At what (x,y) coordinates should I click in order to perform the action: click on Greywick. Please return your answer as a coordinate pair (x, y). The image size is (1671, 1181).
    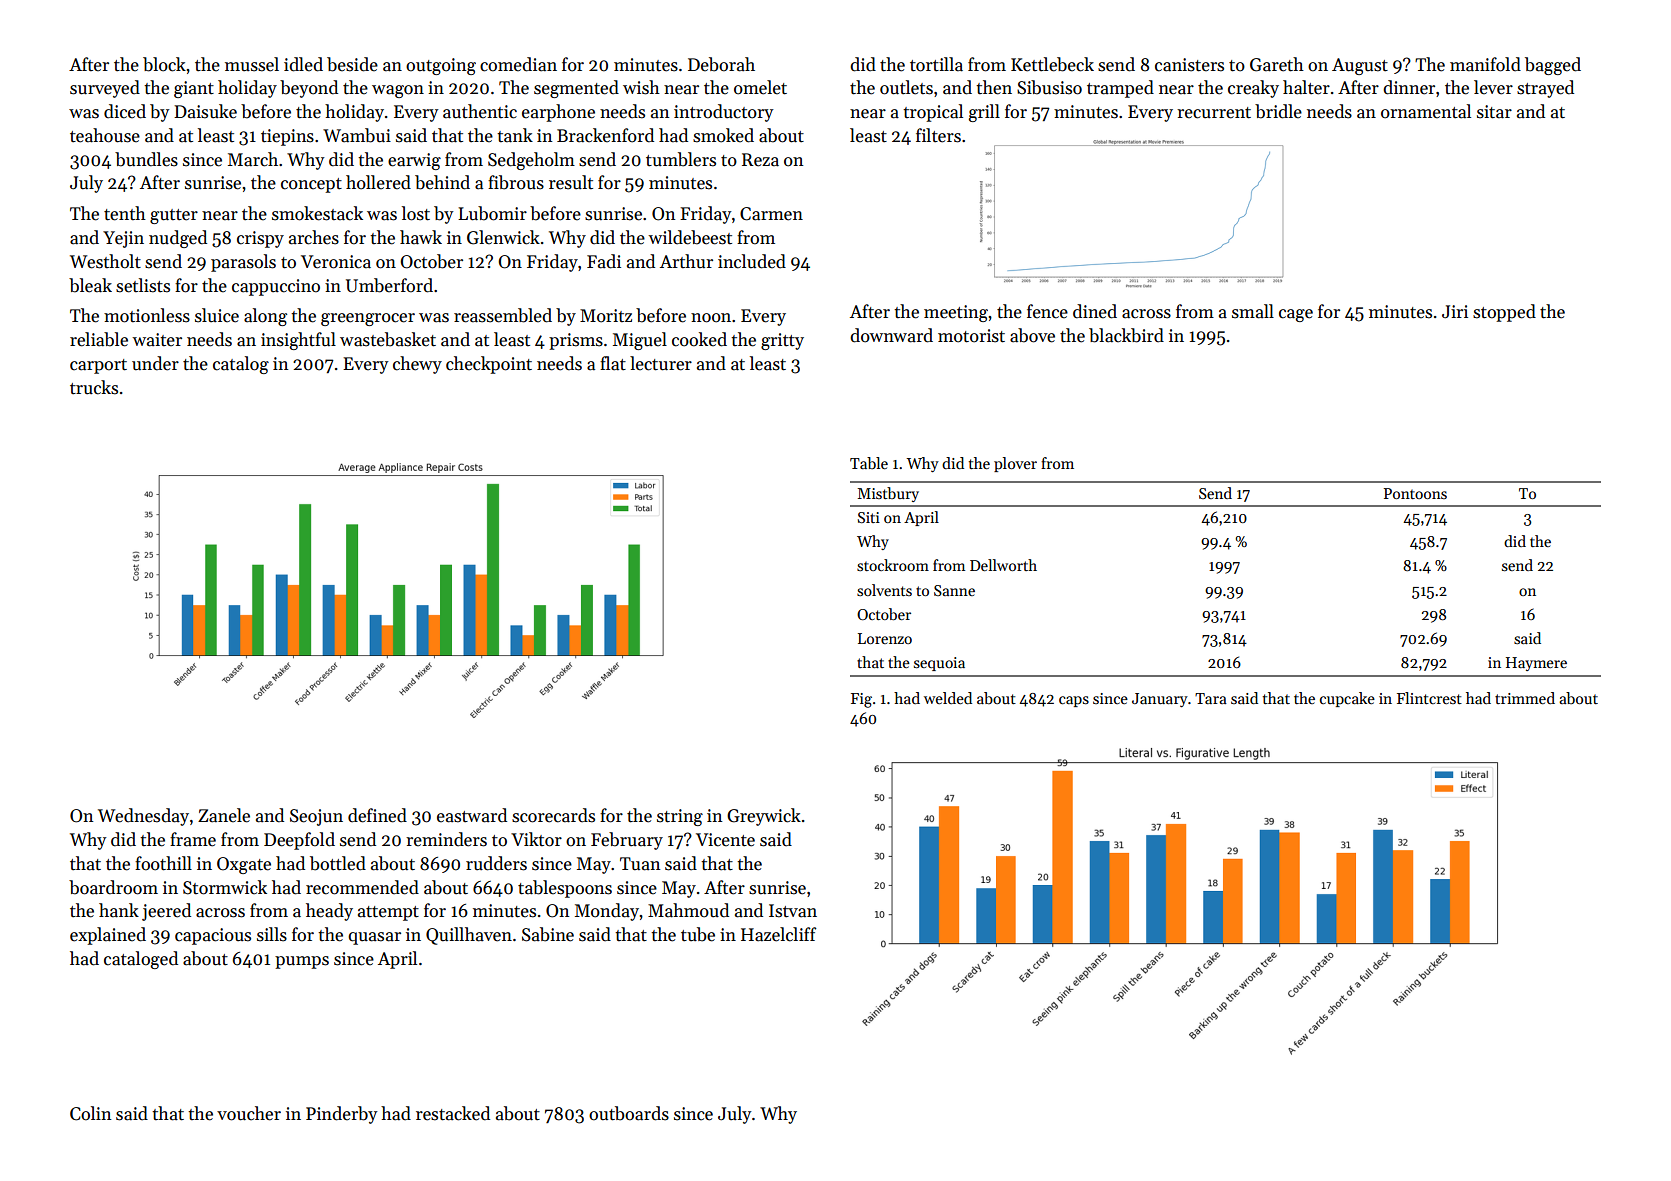
    Looking at the image, I should click on (764, 817).
